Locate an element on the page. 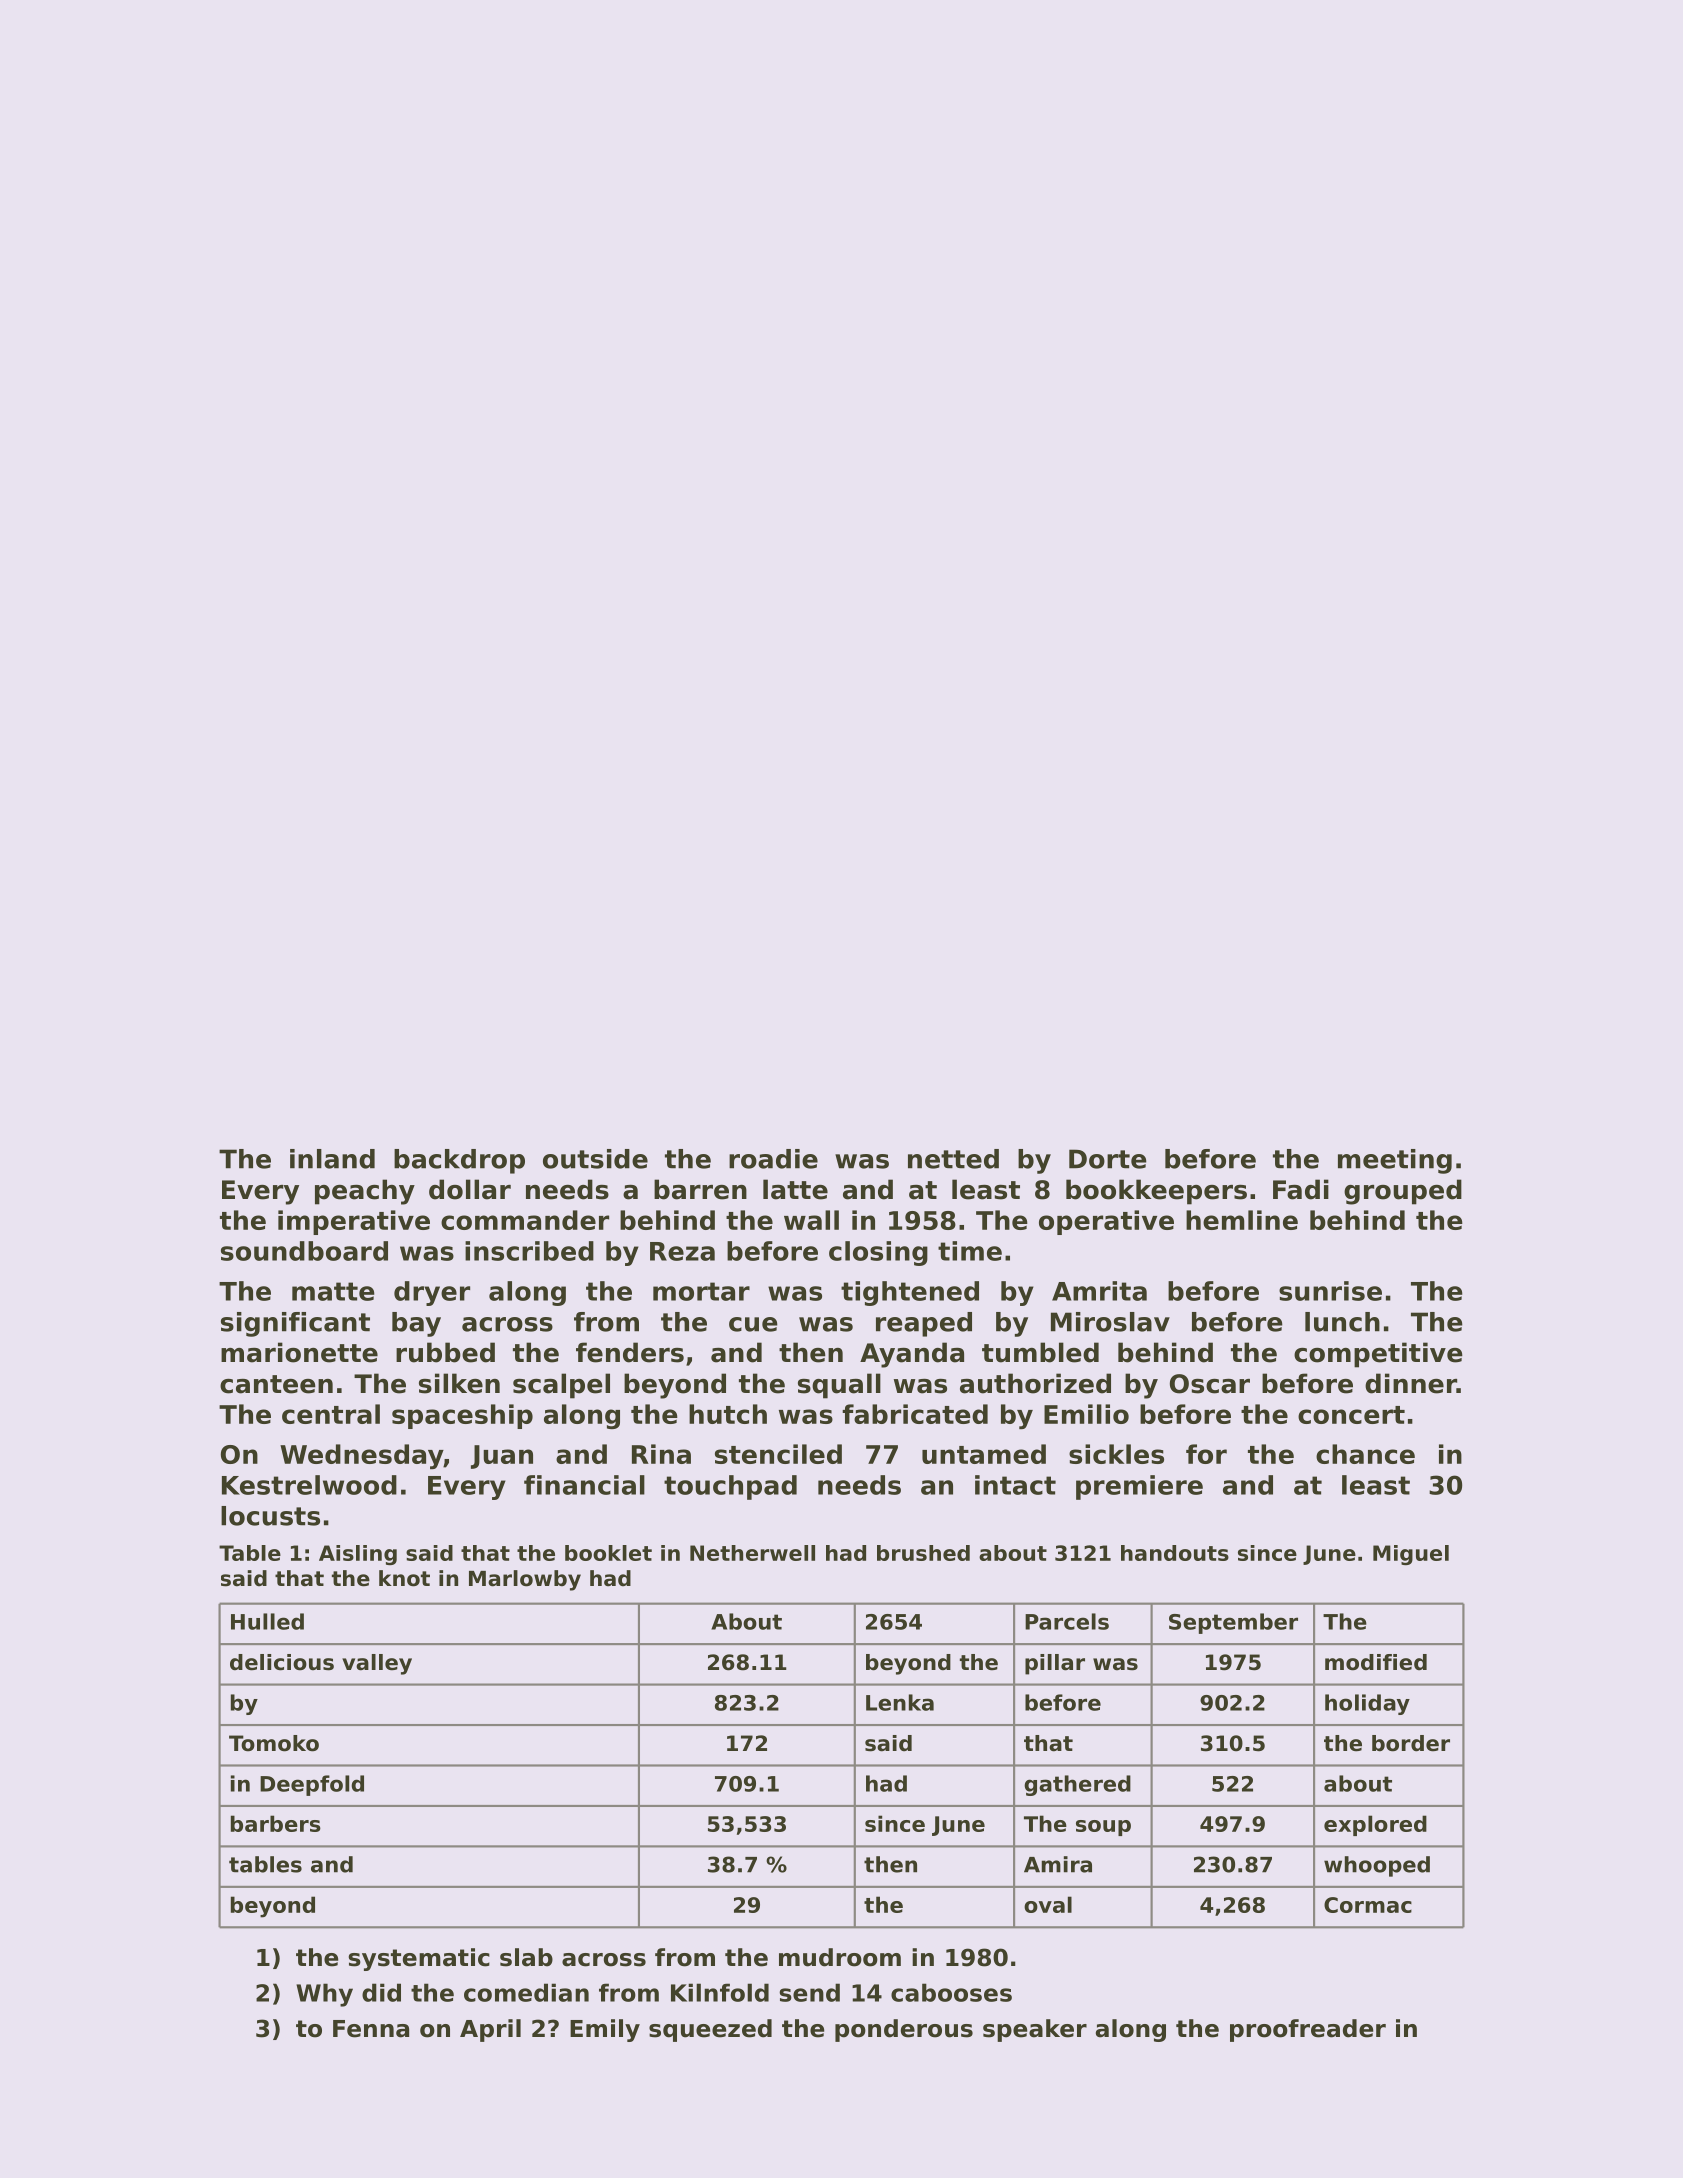 This page has width=1683, height=2178. valley is located at coordinates (377, 1664).
